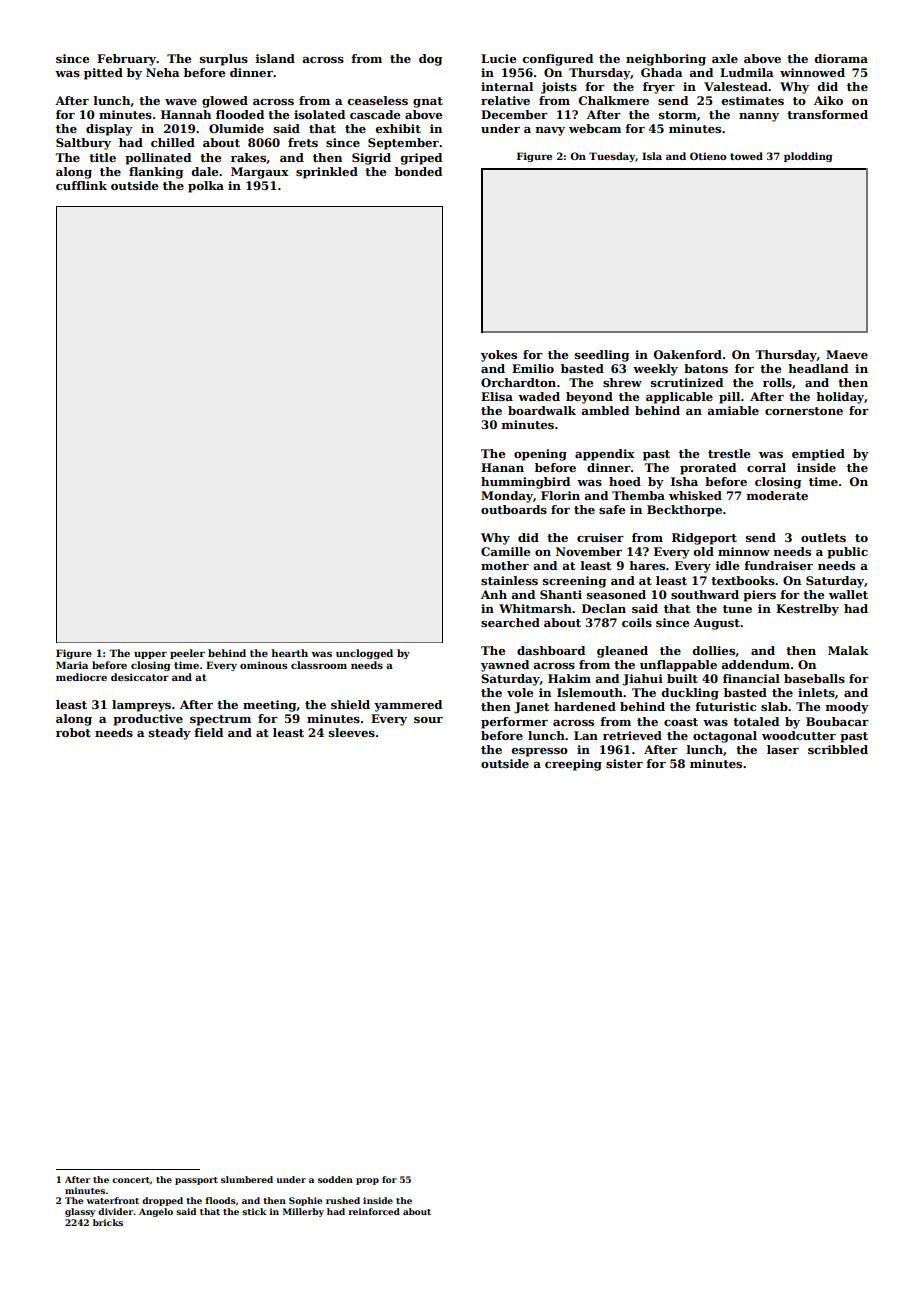 The width and height of the document is (924, 1308). What do you see at coordinates (841, 58) in the document?
I see `diorama` at bounding box center [841, 58].
